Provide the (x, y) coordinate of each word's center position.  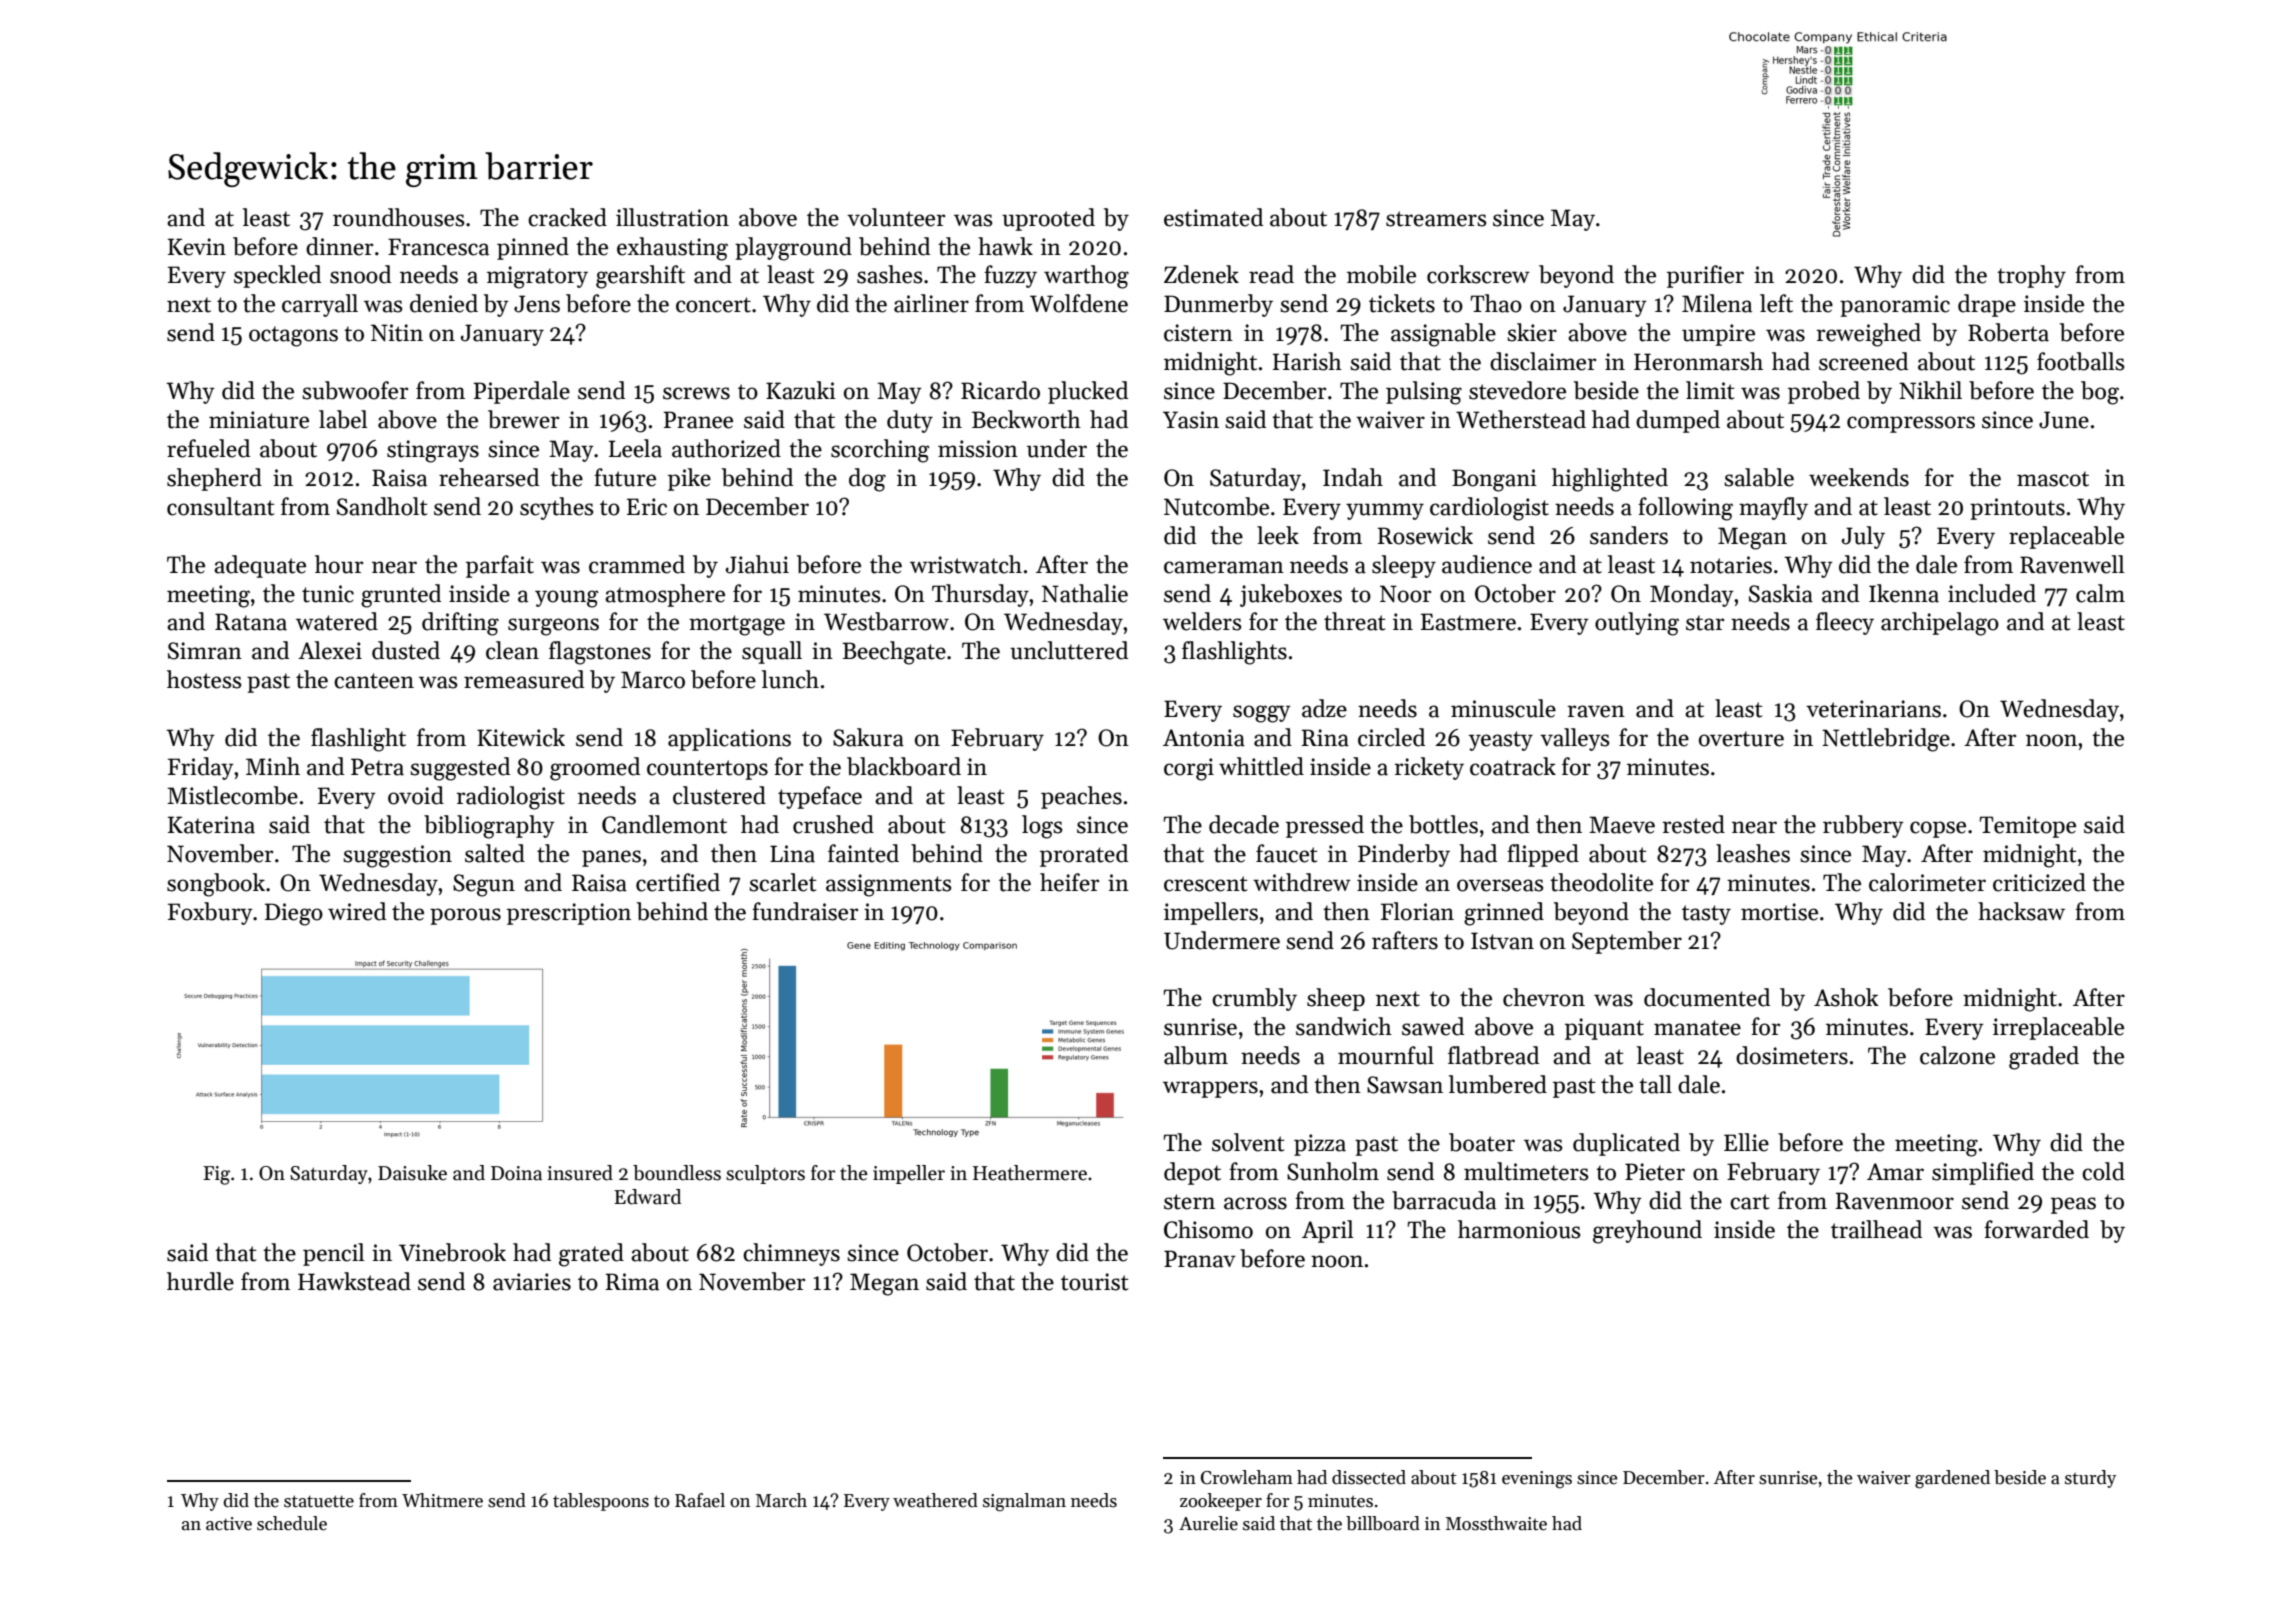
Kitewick (521, 737)
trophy (2031, 276)
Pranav (1200, 1259)
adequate (260, 566)
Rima (632, 1282)
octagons (293, 336)
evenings (1537, 1480)
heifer (1069, 882)
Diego (294, 914)
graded (2044, 1058)
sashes (890, 274)
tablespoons (601, 1502)
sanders (1629, 535)
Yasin (1191, 420)
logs (1042, 827)
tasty (1706, 915)
